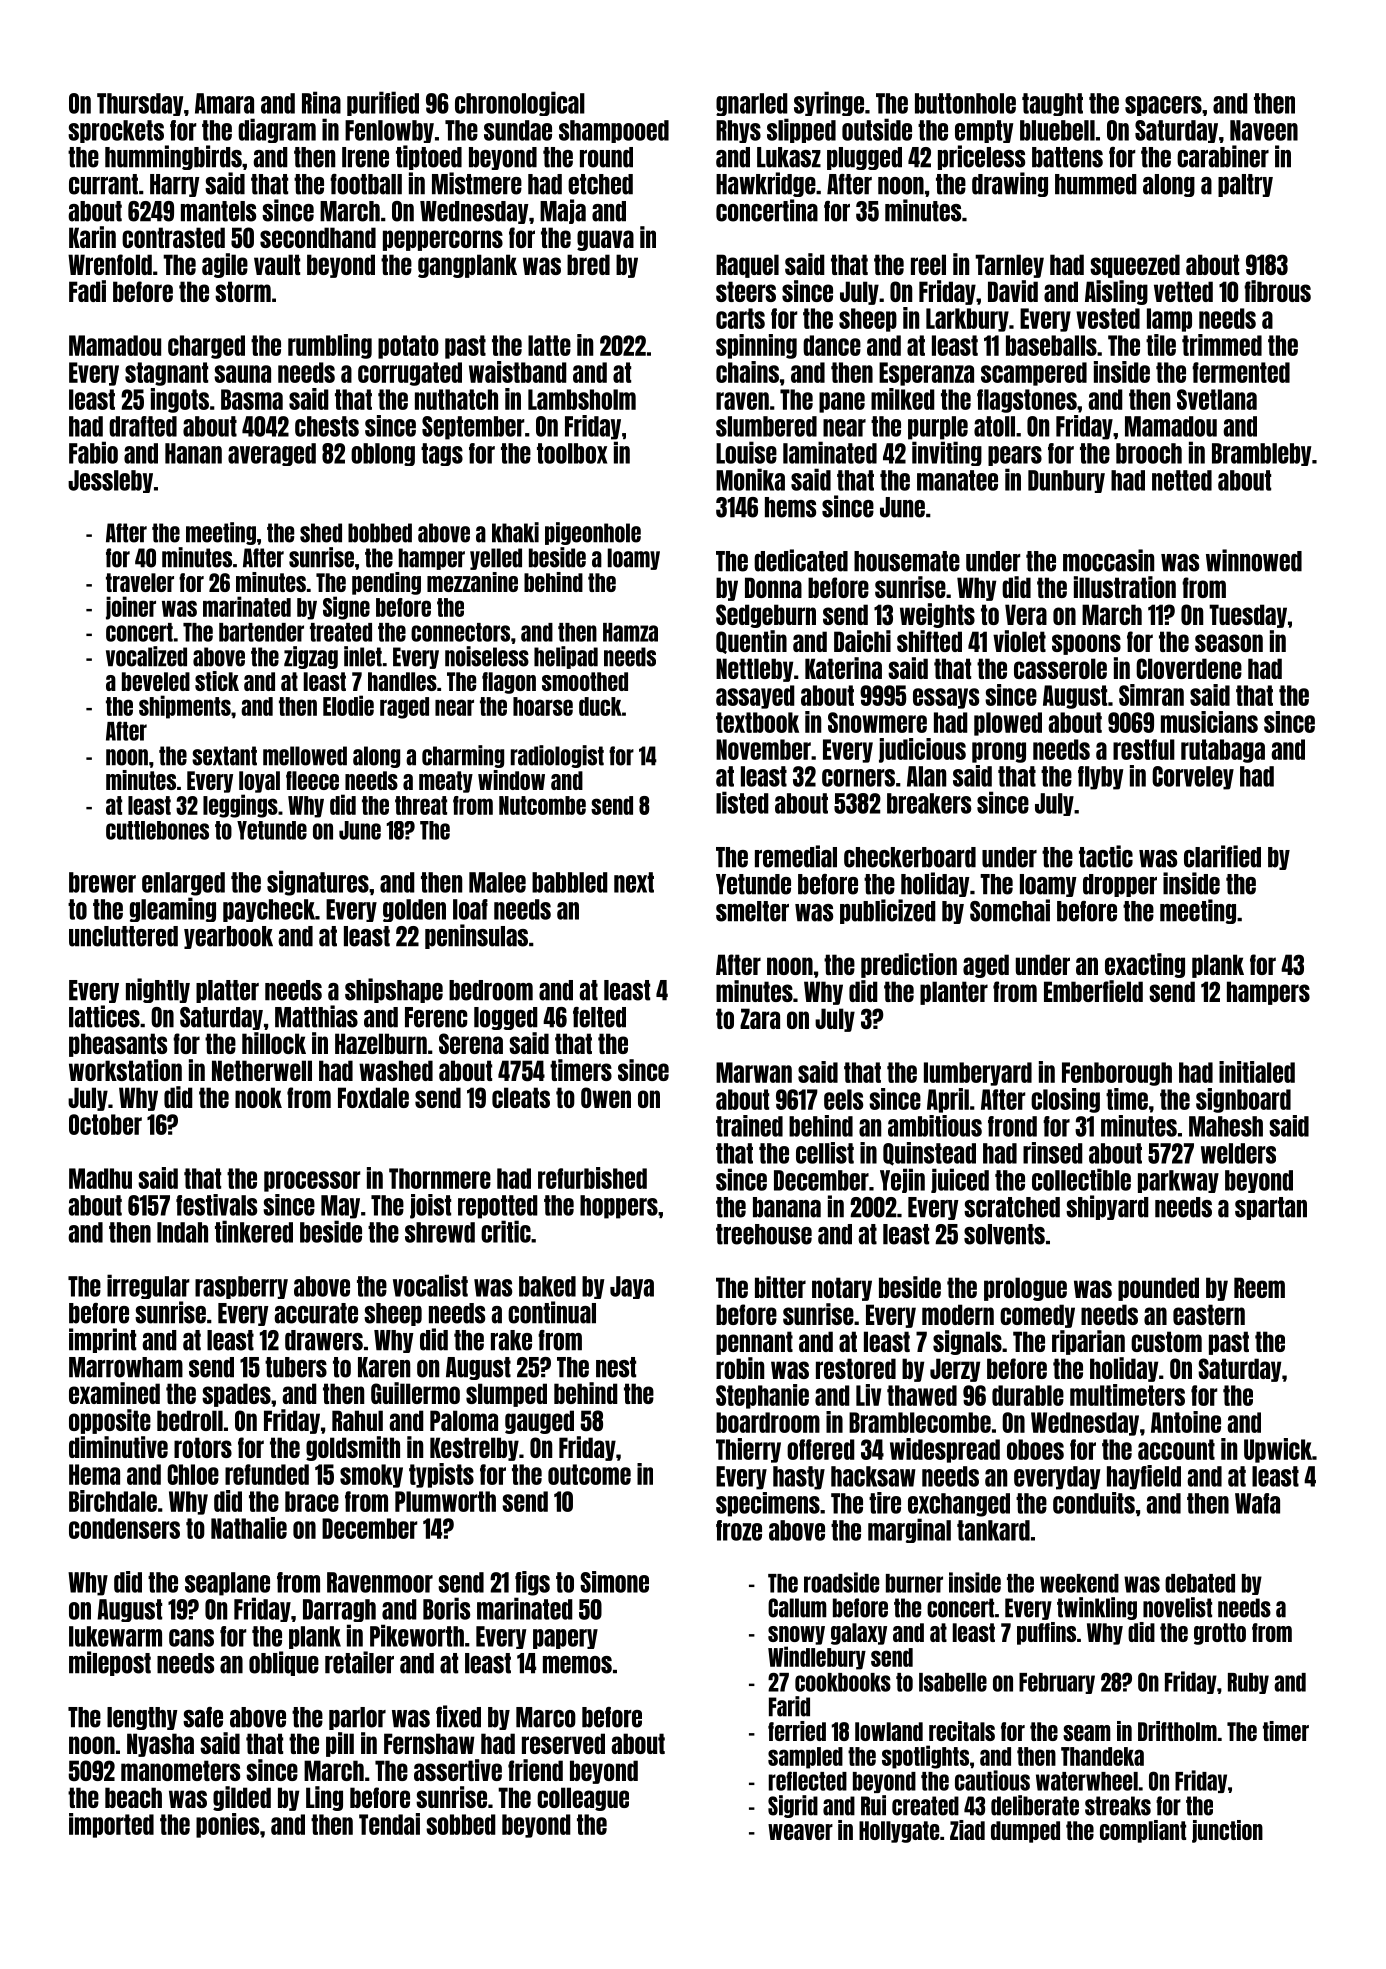  What do you see at coordinates (832, 345) in the page?
I see `dance` at bounding box center [832, 345].
